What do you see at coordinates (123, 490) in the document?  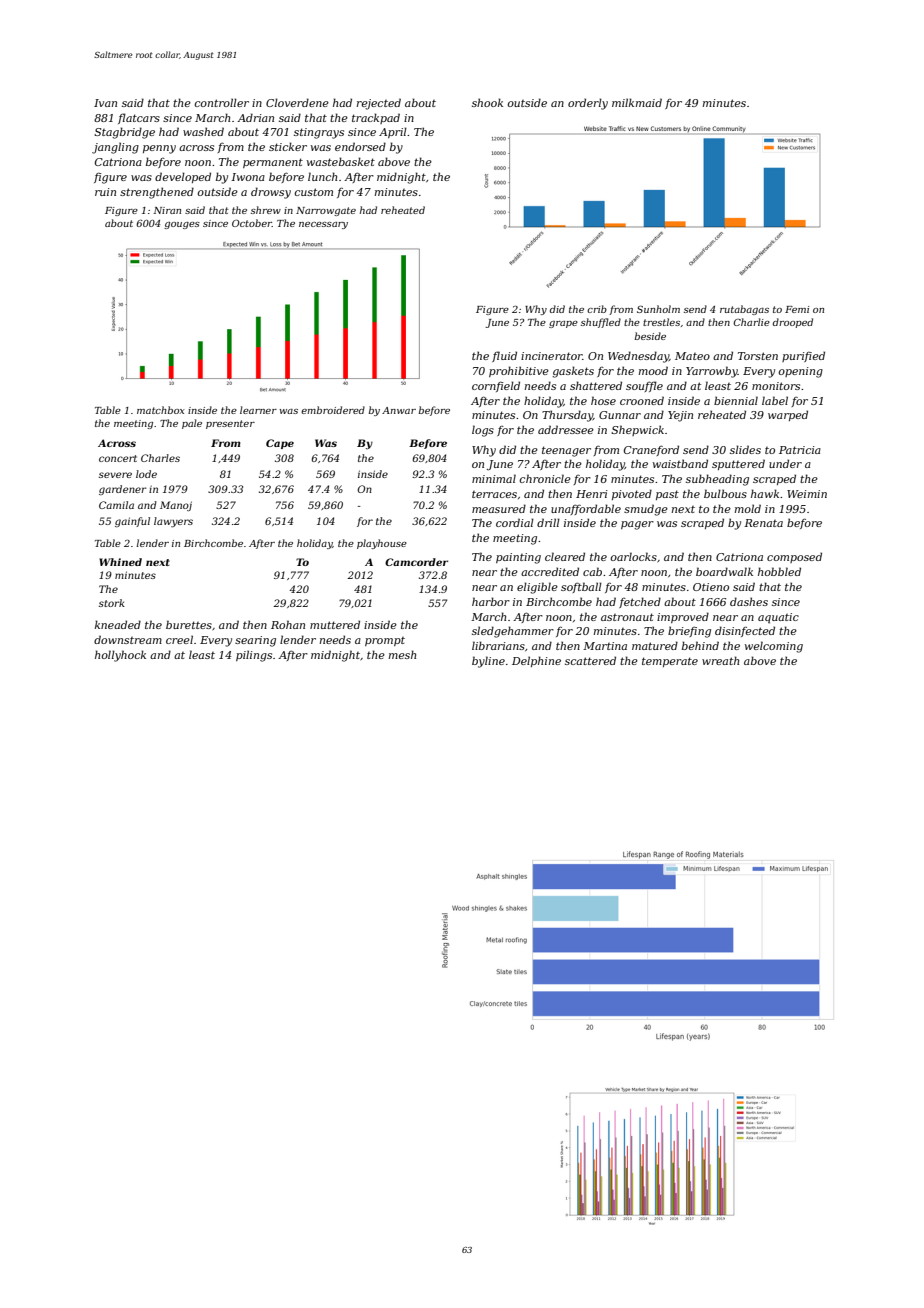 I see `gardener` at bounding box center [123, 490].
